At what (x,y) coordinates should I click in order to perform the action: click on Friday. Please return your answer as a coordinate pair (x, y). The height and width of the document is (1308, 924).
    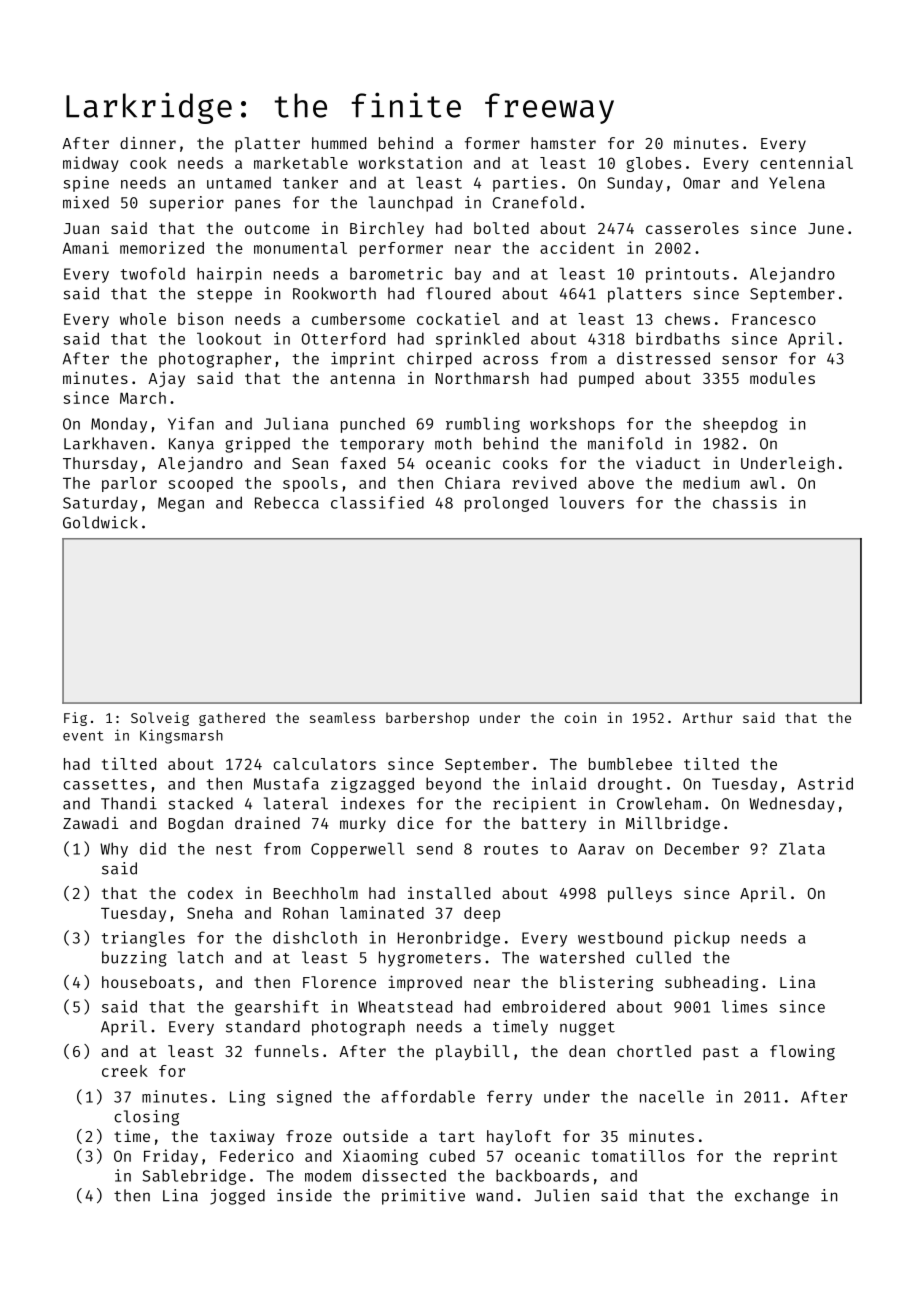
    Looking at the image, I should click on (171, 1157).
